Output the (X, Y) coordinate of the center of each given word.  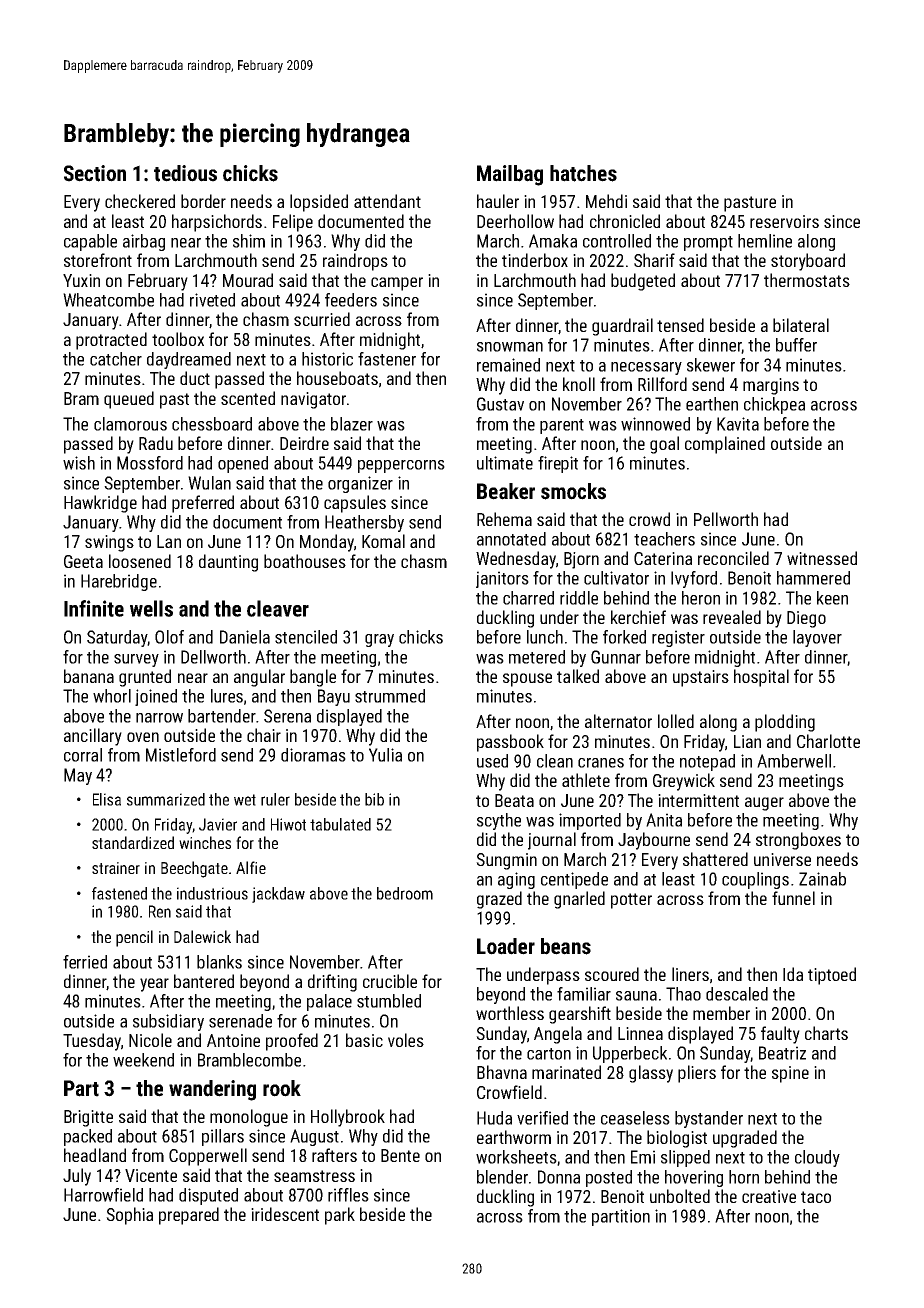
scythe (499, 821)
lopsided (319, 203)
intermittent (698, 800)
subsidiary (168, 1022)
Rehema (504, 519)
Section (95, 173)
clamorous (130, 424)
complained (725, 445)
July (77, 1177)
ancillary (93, 737)
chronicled (625, 221)
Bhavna (502, 1072)
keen (832, 598)
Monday (327, 543)
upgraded (745, 1139)
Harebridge (119, 582)
